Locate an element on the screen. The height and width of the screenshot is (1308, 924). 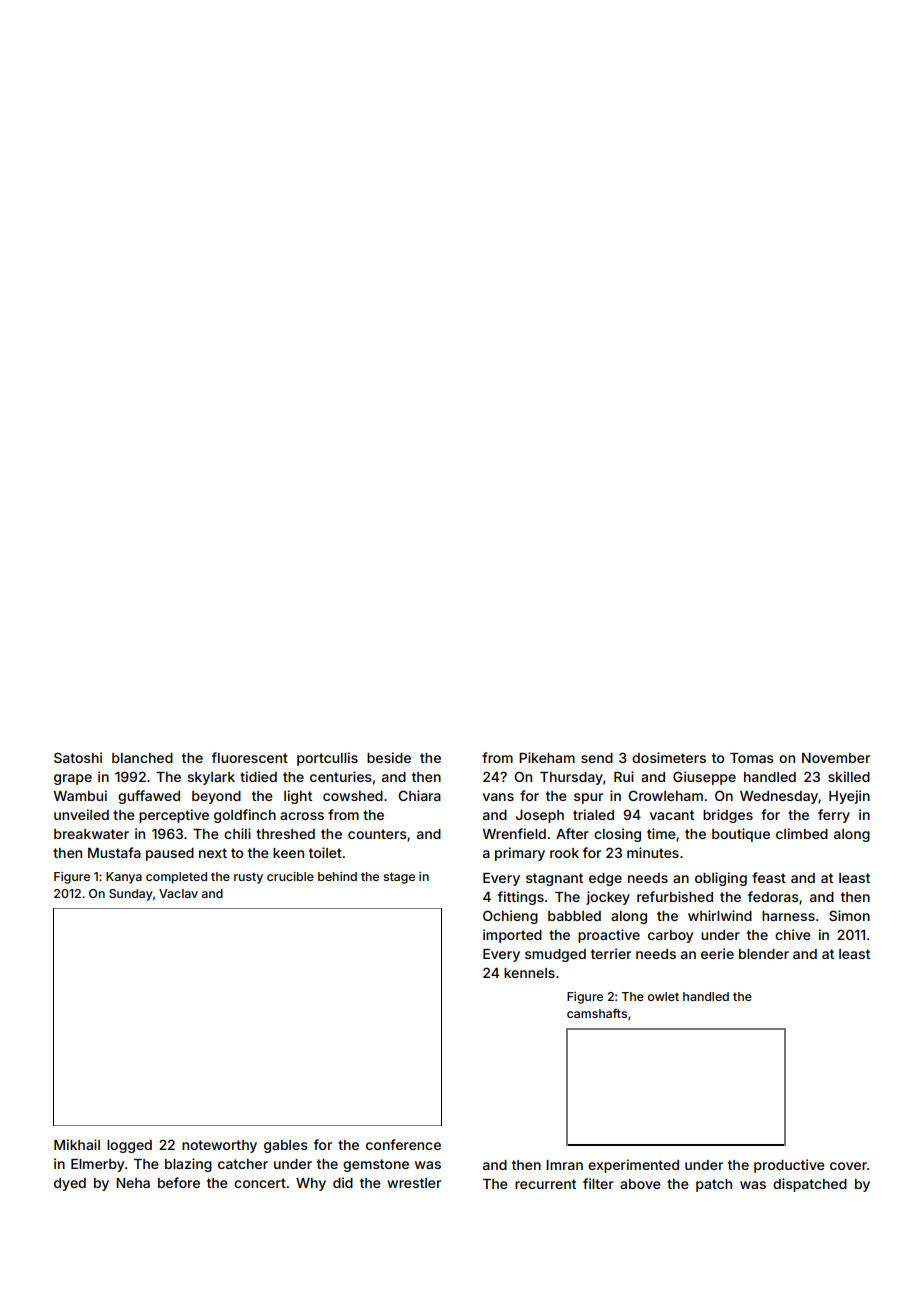
November is located at coordinates (836, 758).
